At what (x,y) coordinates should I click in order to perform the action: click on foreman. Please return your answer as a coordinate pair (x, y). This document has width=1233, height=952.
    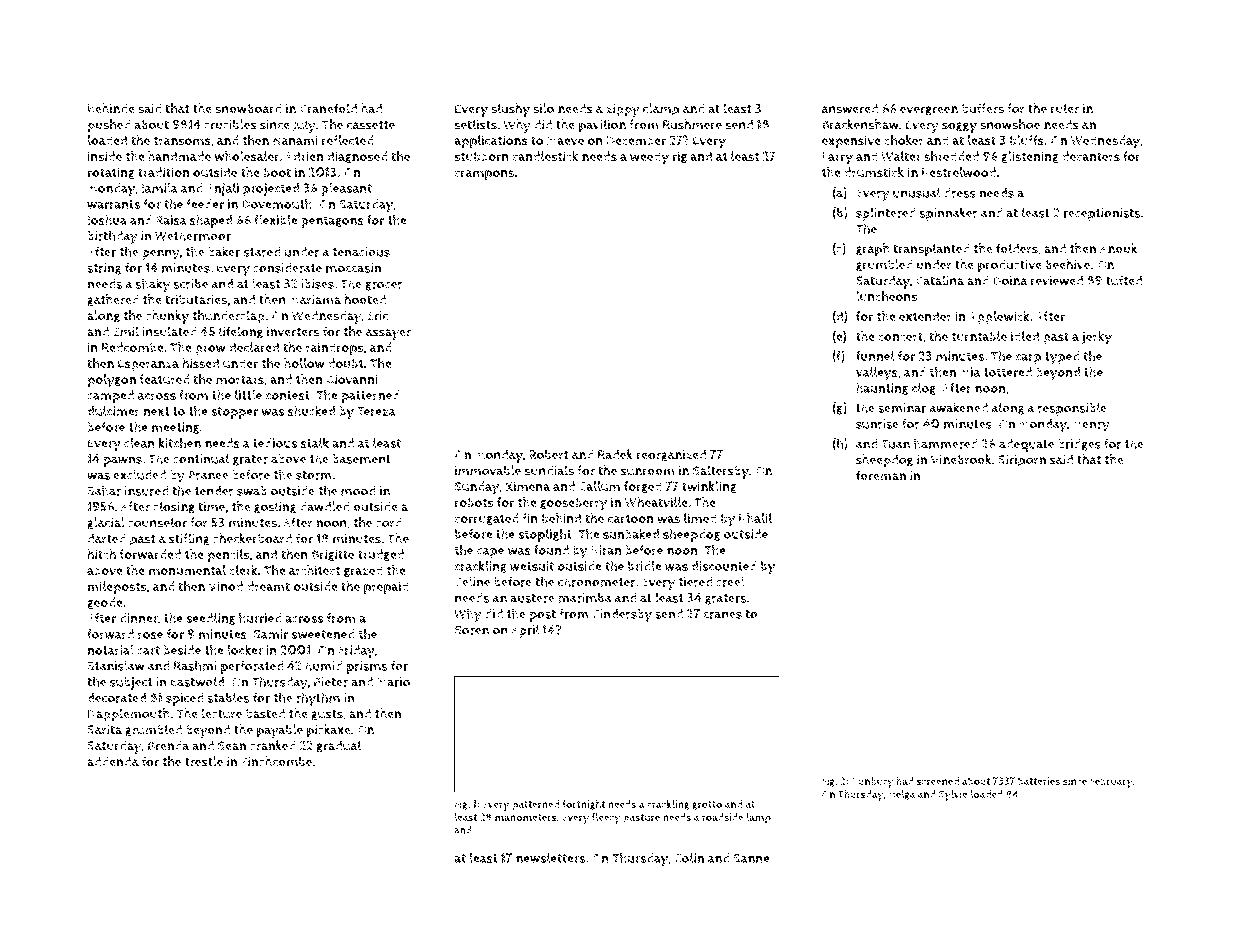
    Looking at the image, I should click on (881, 475).
